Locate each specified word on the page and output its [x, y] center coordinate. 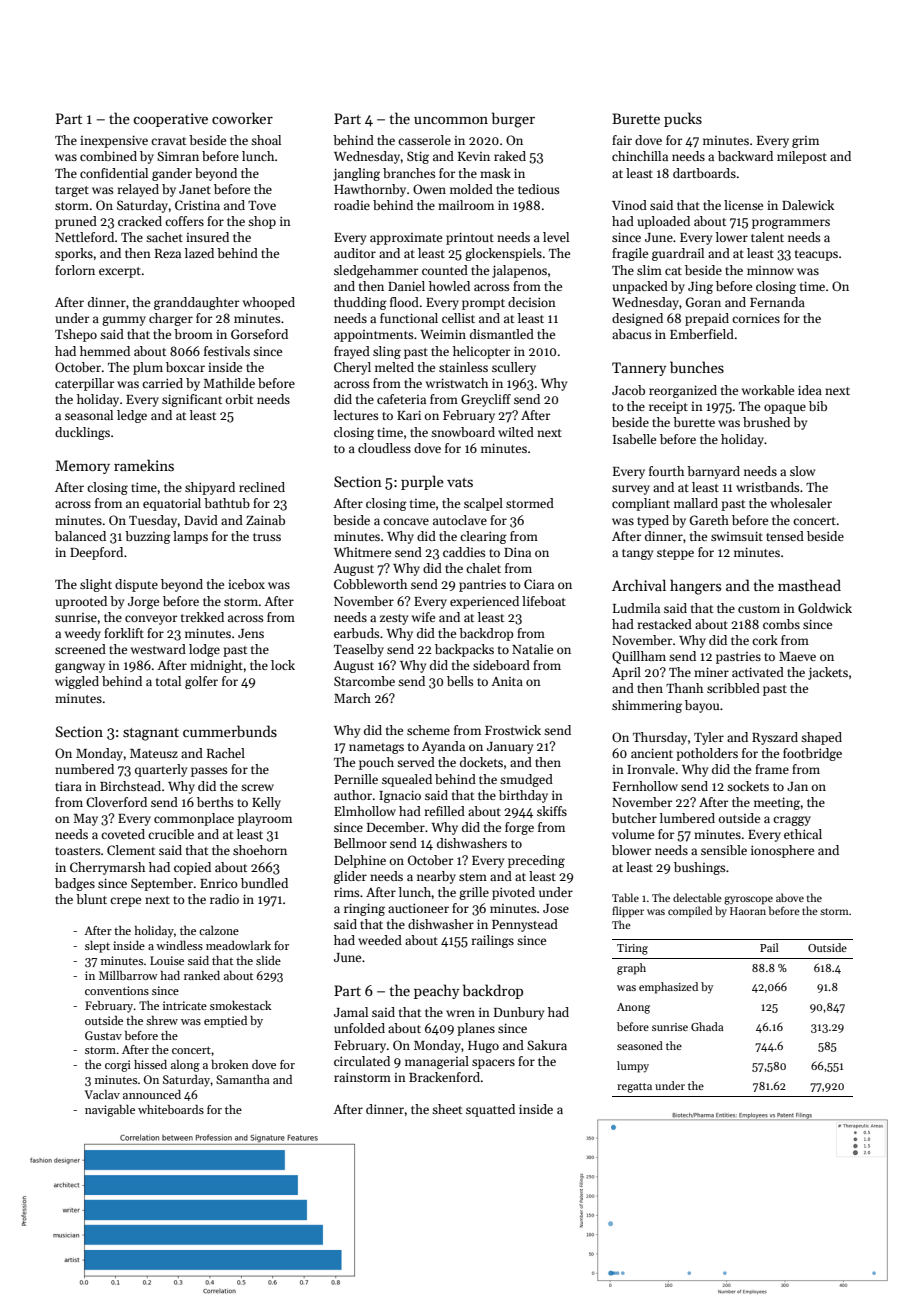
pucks [683, 119]
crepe [125, 902]
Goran [703, 302]
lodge [204, 650]
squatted [490, 1110]
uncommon [451, 120]
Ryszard [775, 738]
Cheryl [352, 368]
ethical [803, 834]
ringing [364, 909]
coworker [242, 118]
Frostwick [513, 730]
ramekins [144, 465]
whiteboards [171, 1109]
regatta [634, 1088]
